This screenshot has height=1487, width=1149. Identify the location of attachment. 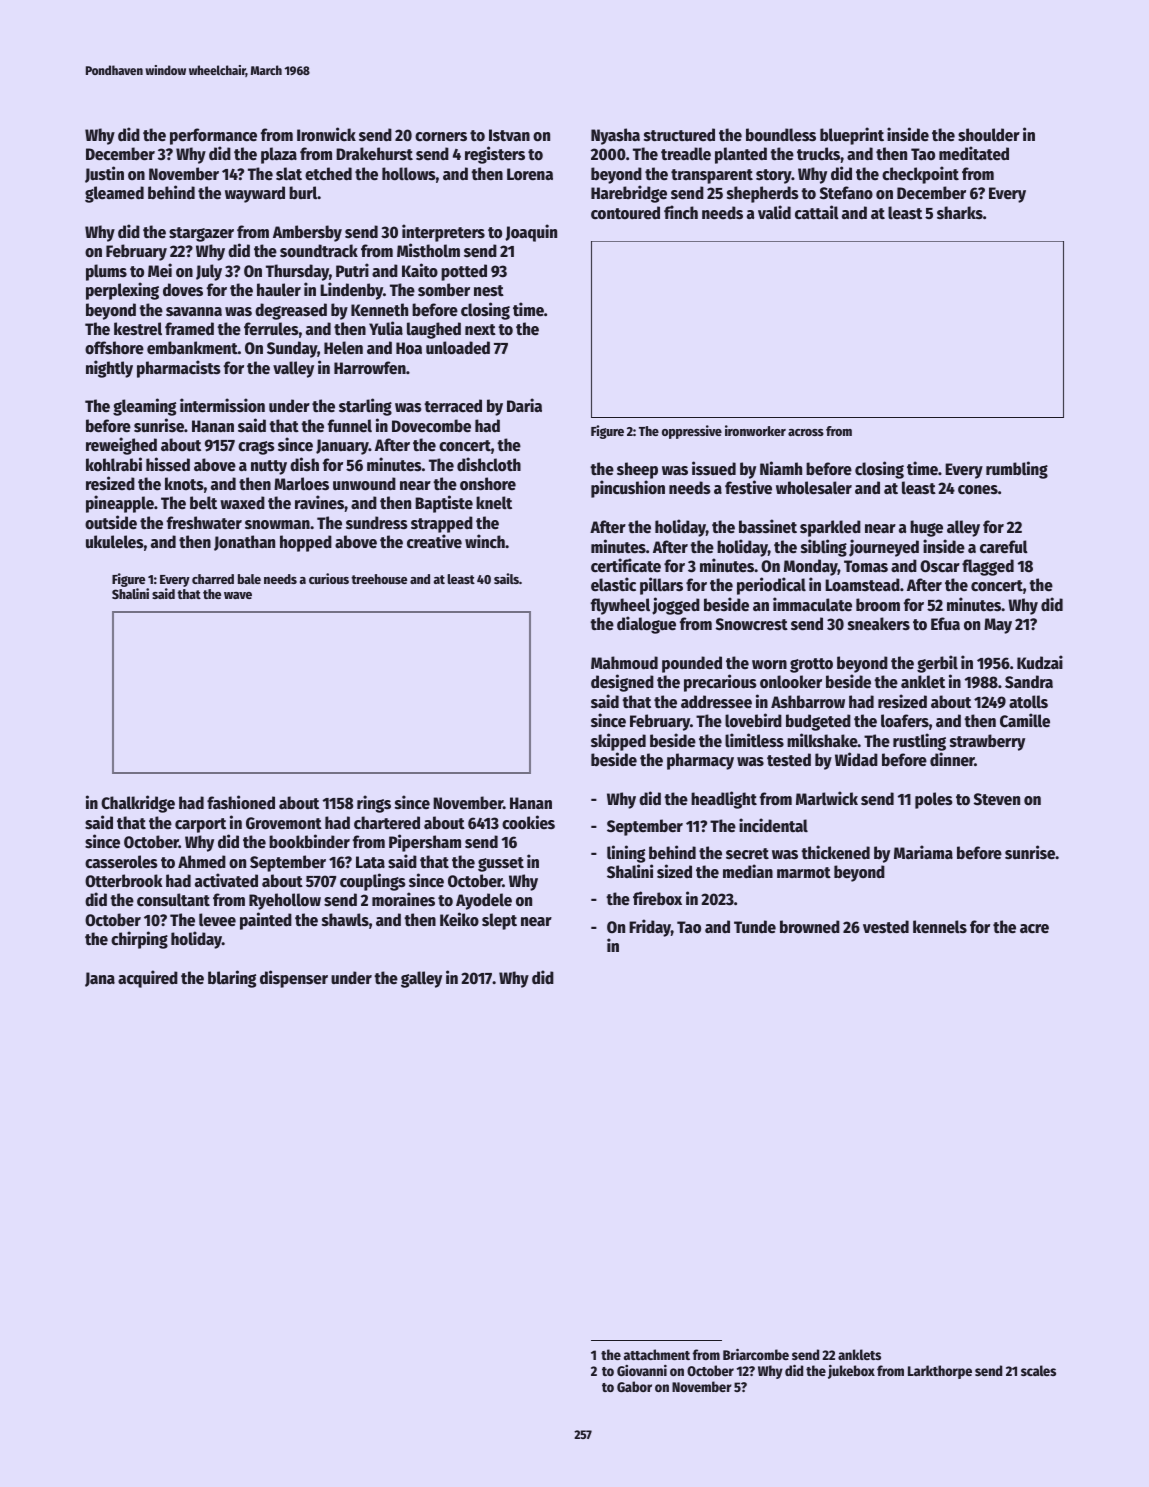
(657, 1354).
